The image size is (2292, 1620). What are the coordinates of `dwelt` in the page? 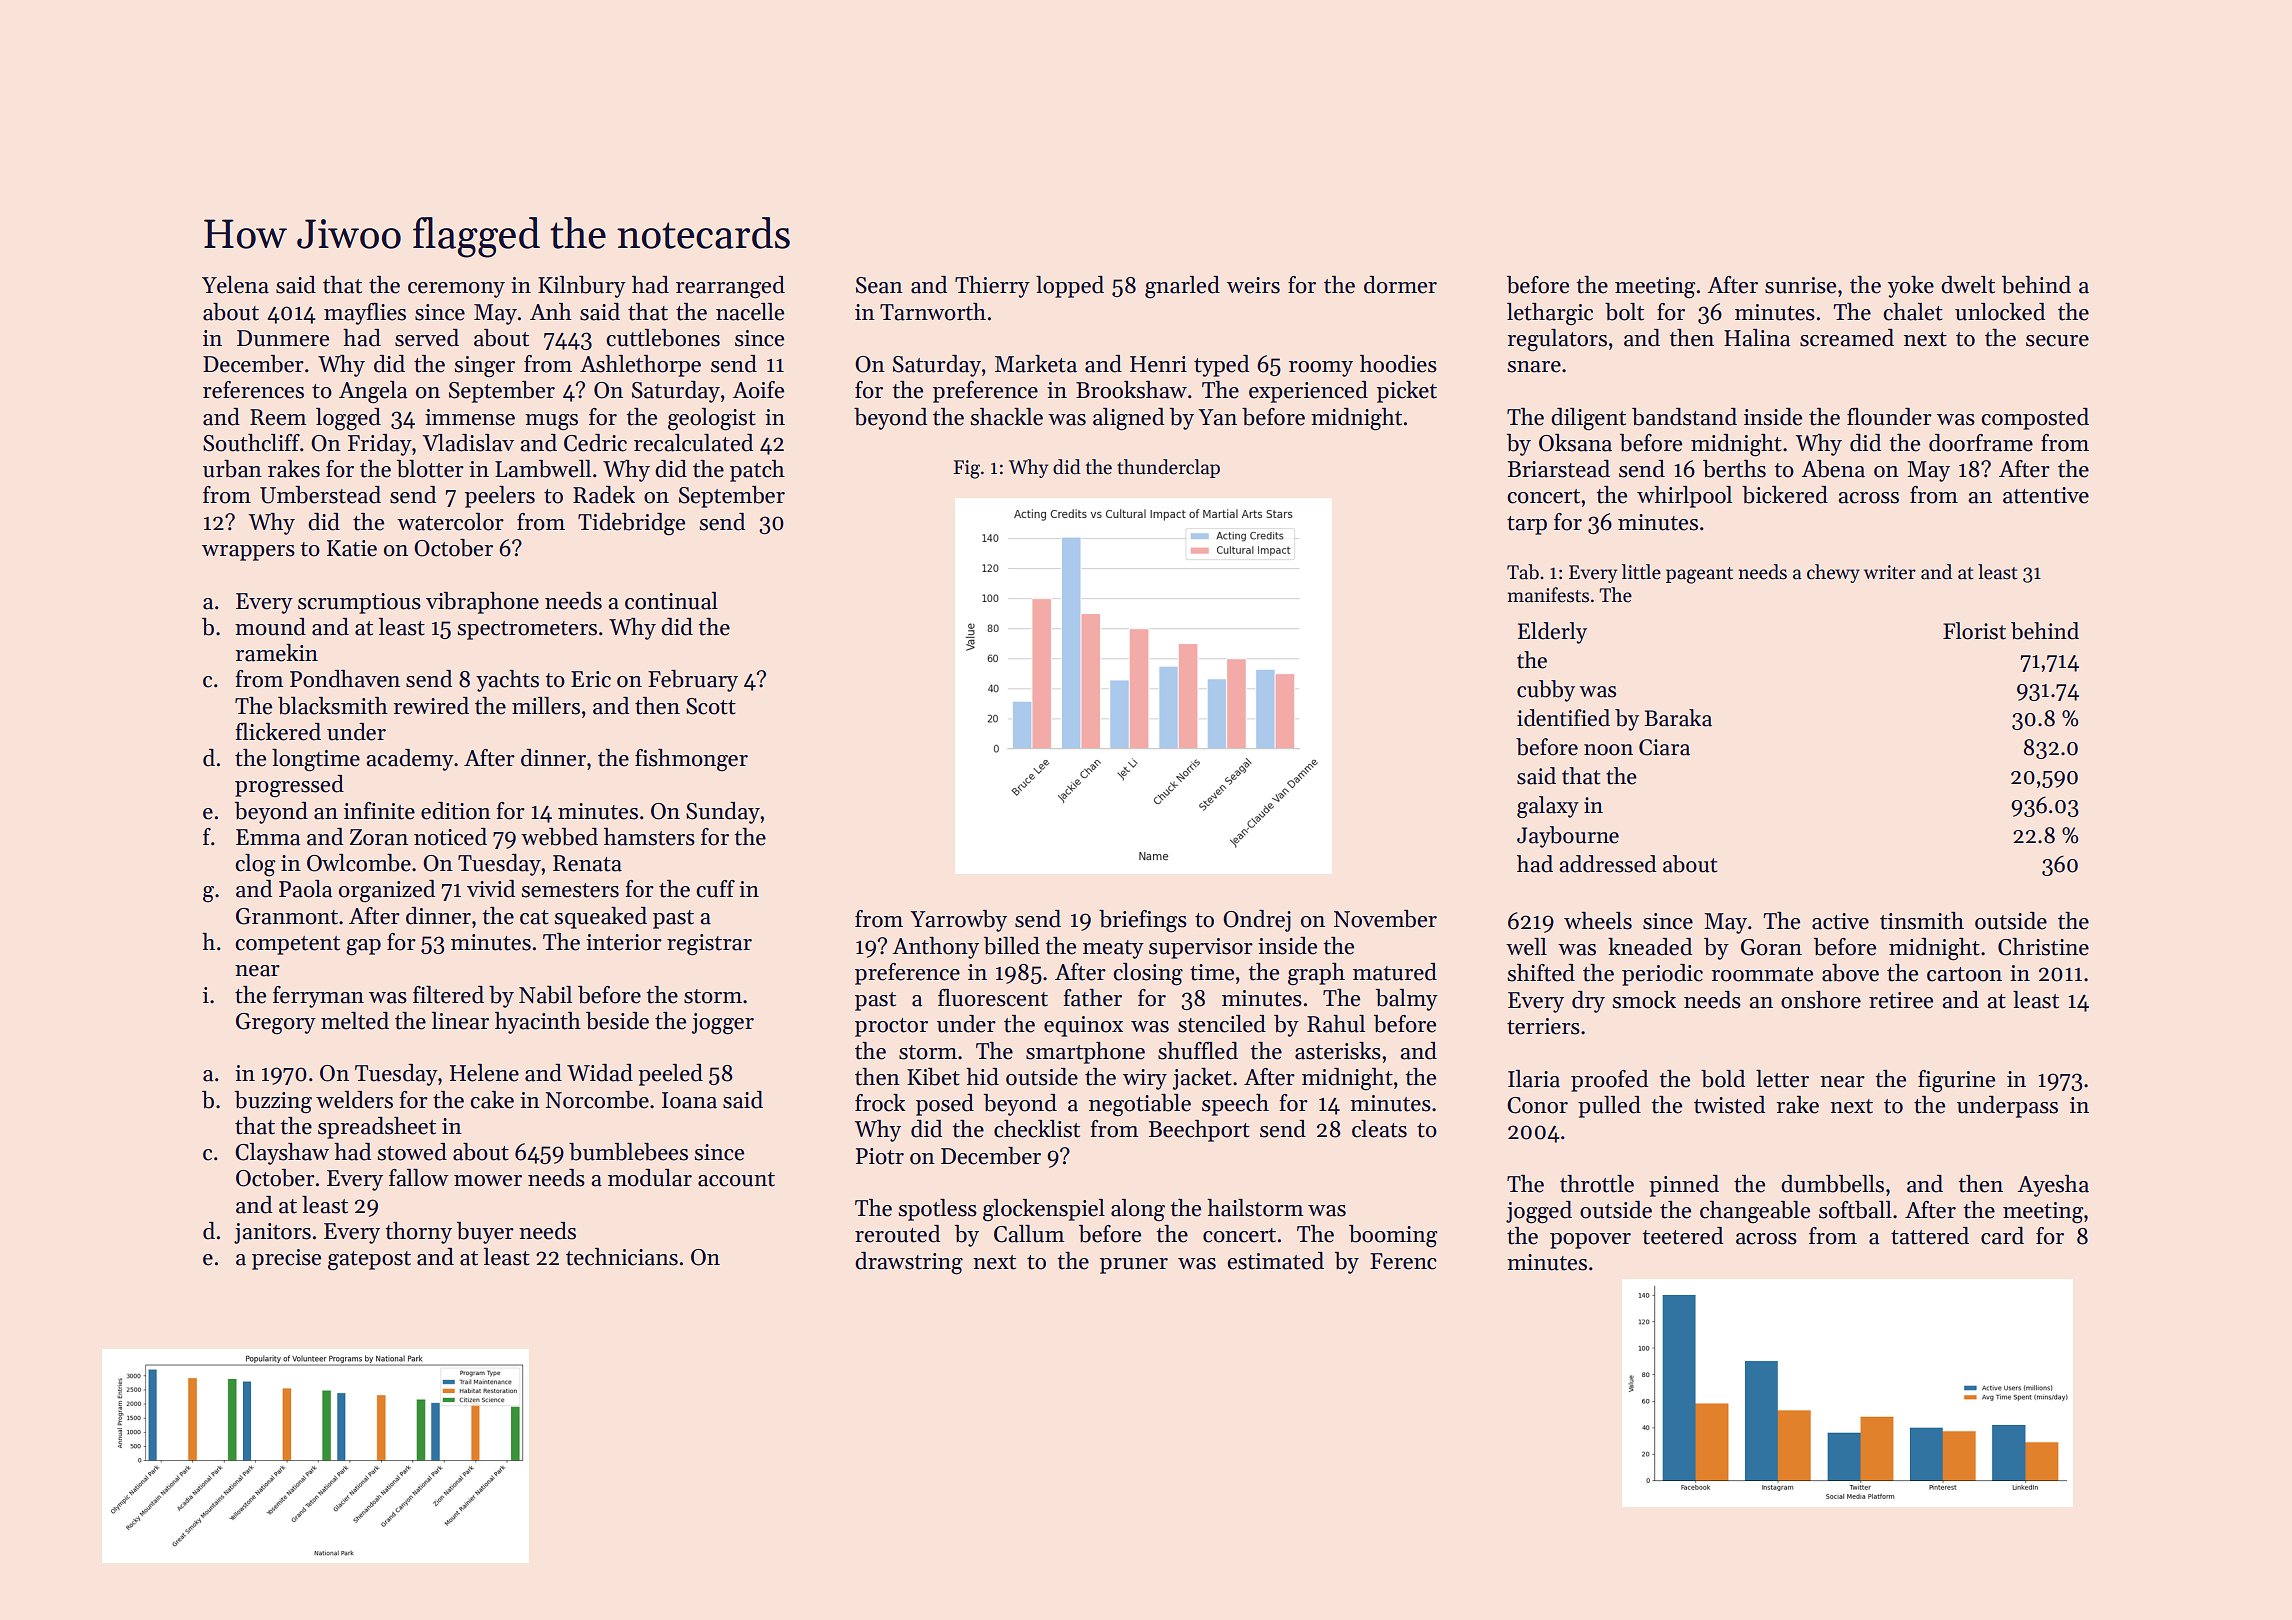 It's located at (1968, 285).
